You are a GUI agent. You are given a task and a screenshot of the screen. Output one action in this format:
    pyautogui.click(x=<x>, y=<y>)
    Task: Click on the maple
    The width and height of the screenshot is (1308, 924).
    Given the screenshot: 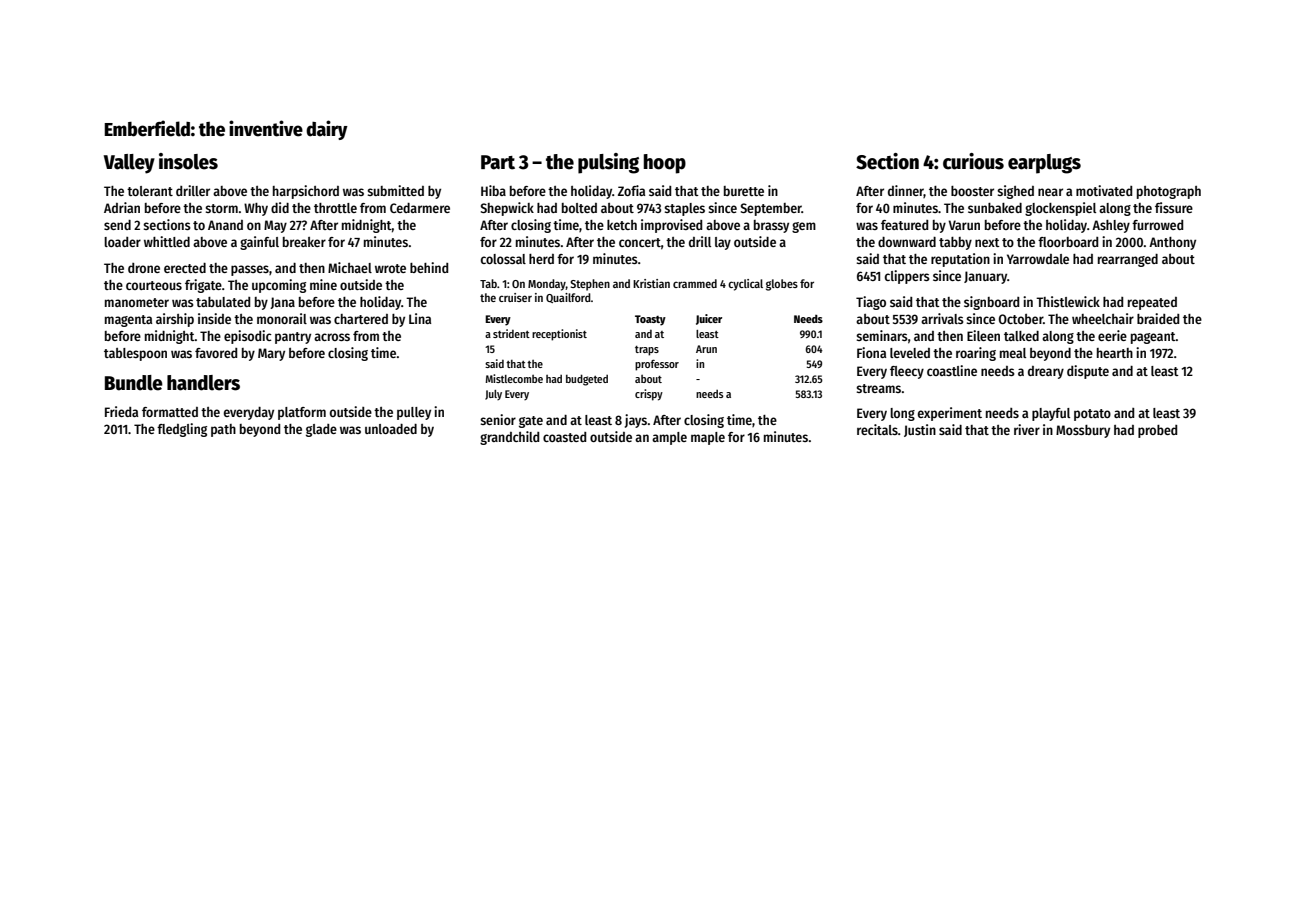 What is the action you would take?
    pyautogui.click(x=708, y=438)
